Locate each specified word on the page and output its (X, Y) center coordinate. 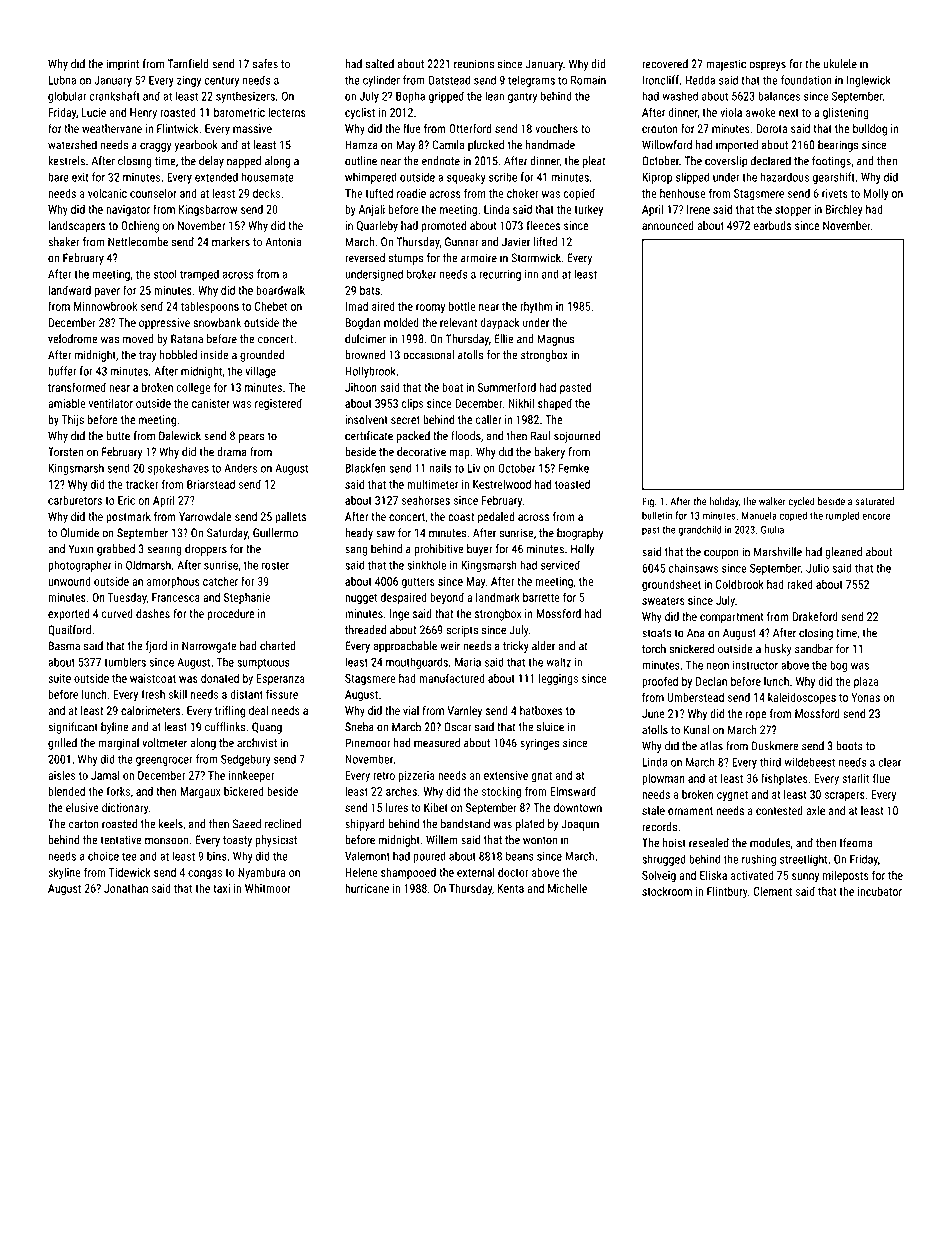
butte (118, 436)
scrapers (844, 796)
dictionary (125, 809)
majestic (726, 65)
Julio (817, 568)
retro (384, 776)
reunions (474, 64)
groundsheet (671, 585)
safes (265, 64)
